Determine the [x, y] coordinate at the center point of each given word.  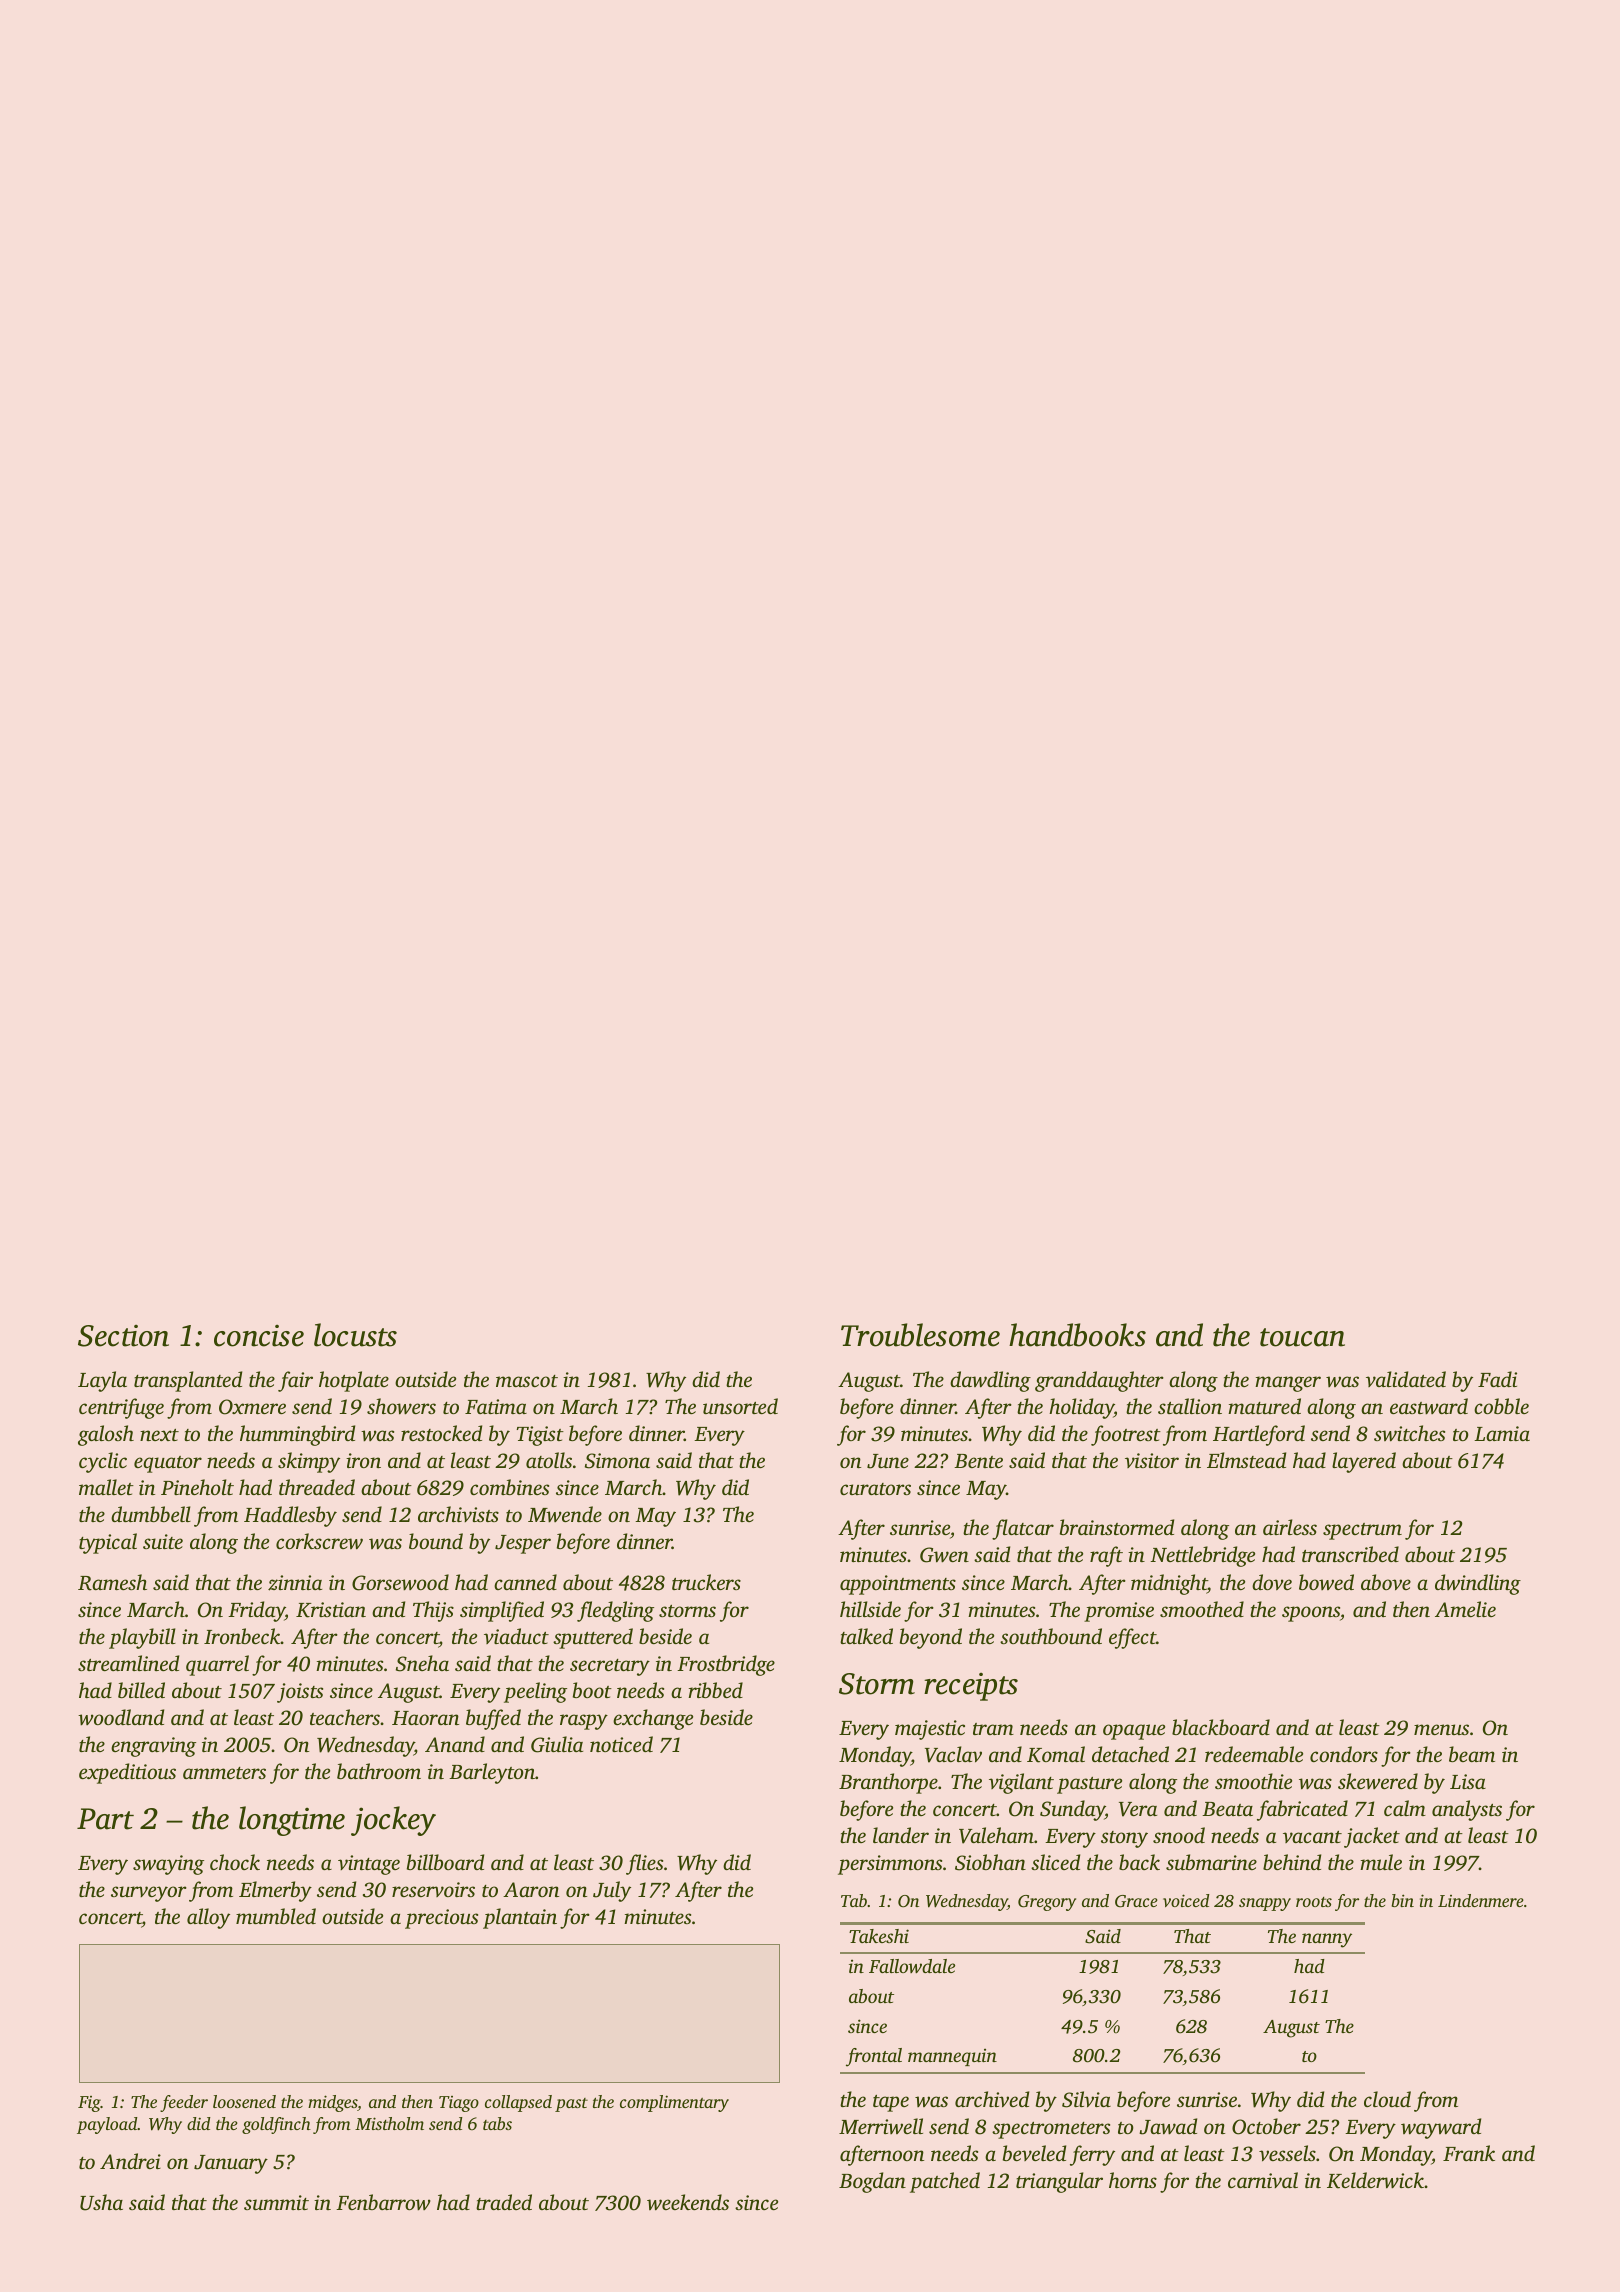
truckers [706, 1582]
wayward [1441, 2128]
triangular [1059, 2182]
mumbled [276, 1916]
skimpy [309, 1462]
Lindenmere [1481, 1900]
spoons [1311, 1614]
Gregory [1047, 1903]
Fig [89, 2104]
